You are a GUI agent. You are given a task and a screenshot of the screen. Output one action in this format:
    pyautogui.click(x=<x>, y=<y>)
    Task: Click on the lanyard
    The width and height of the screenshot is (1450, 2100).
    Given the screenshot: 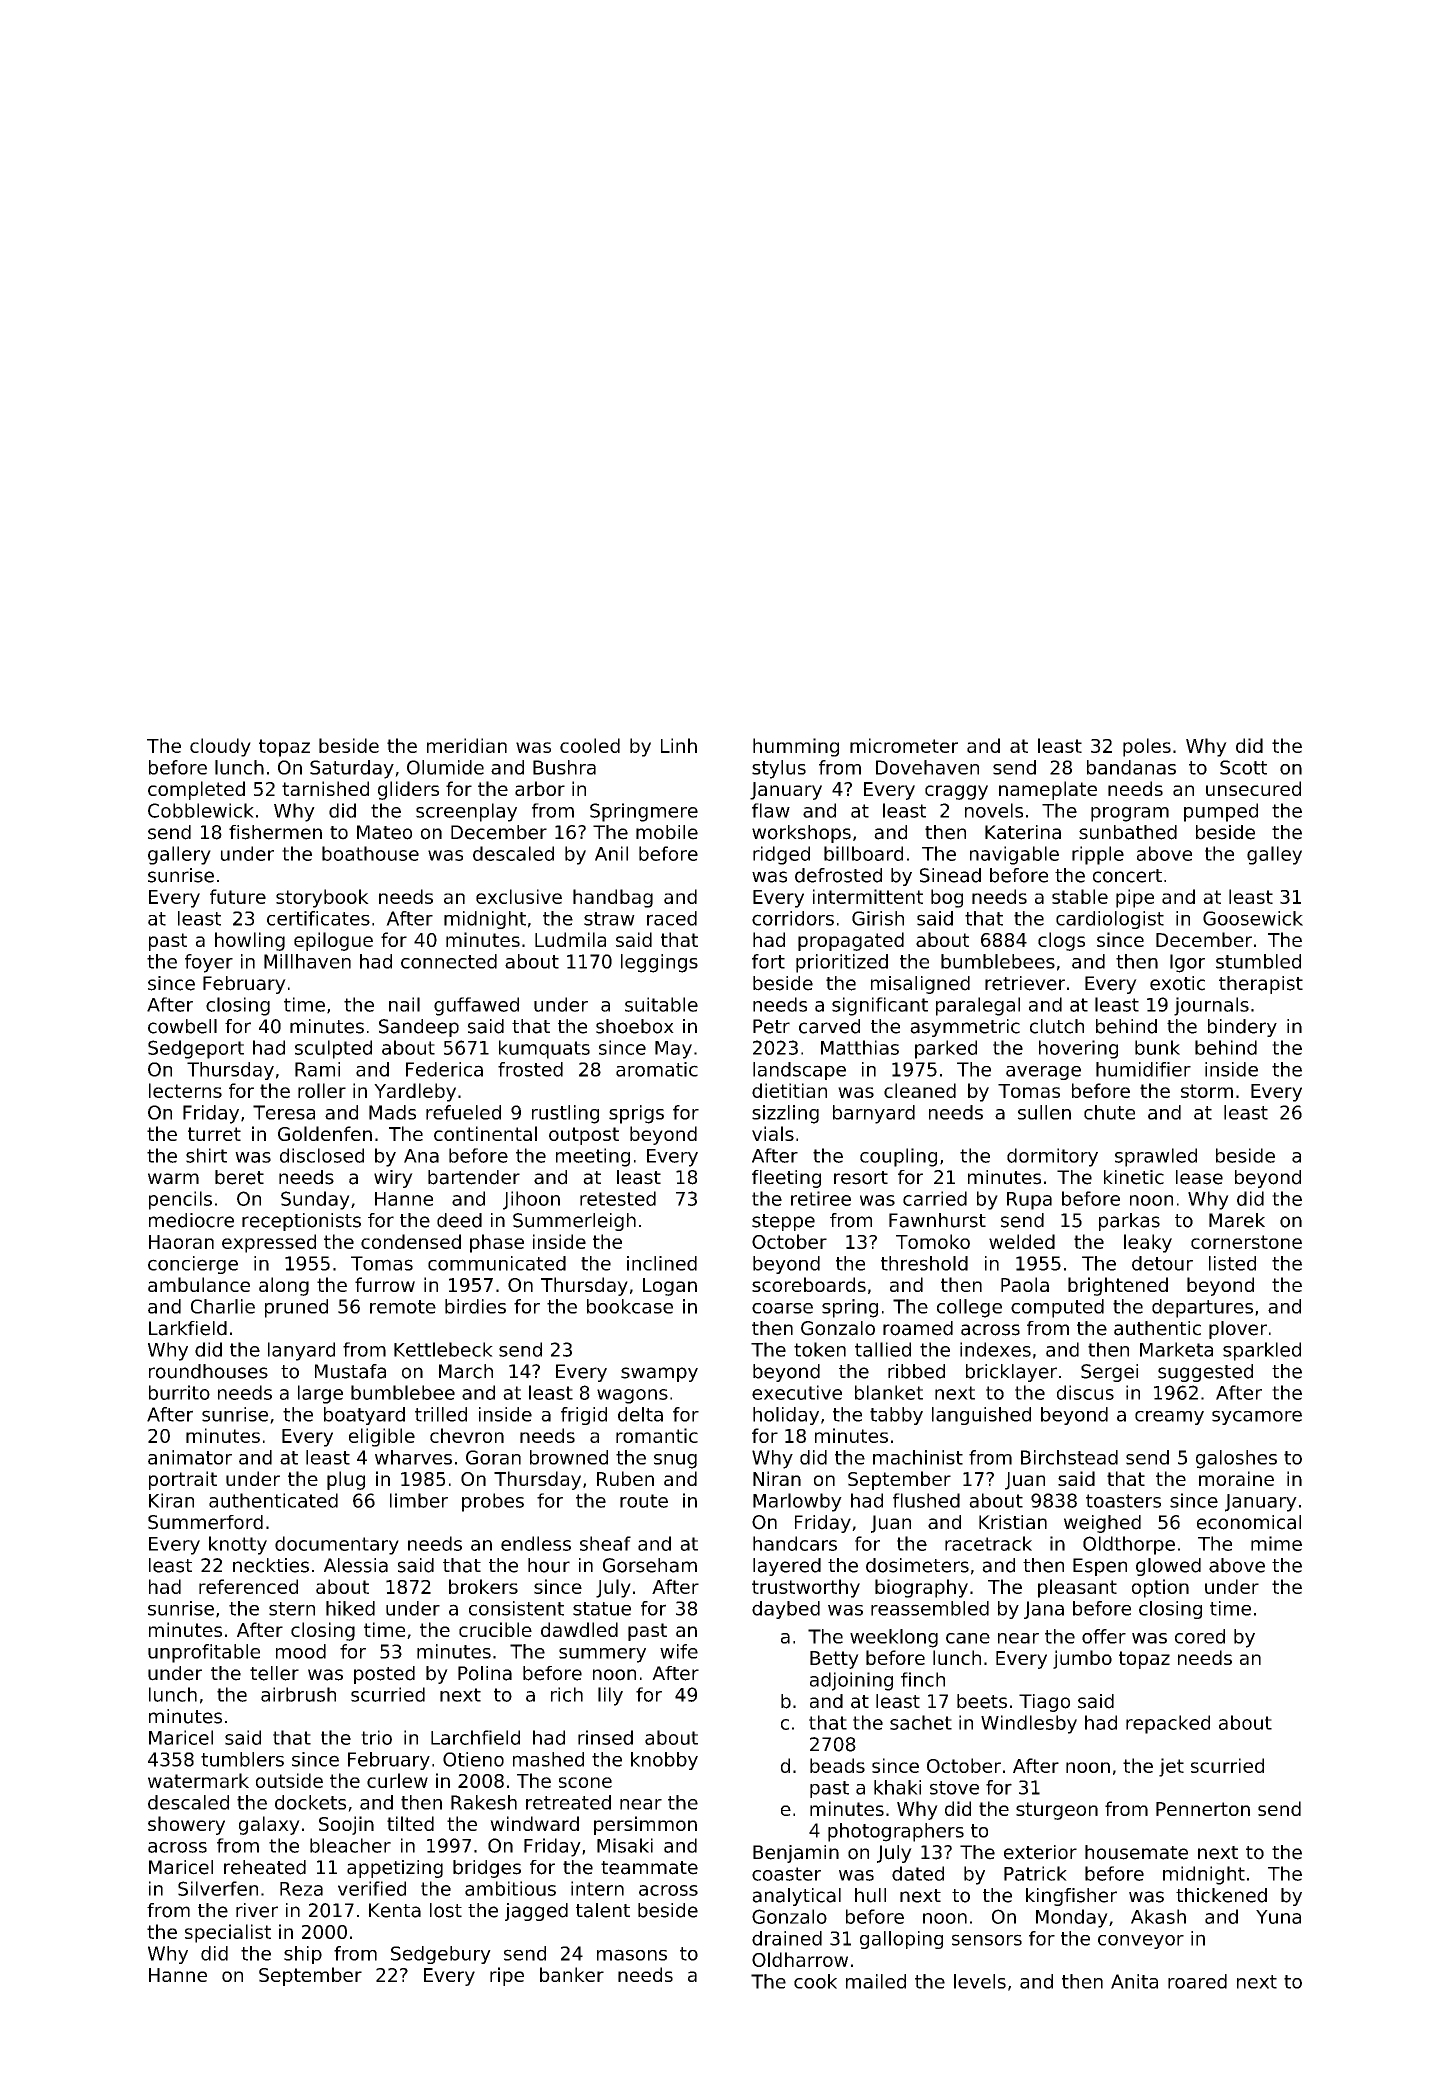 What is the action you would take?
    pyautogui.click(x=301, y=1351)
